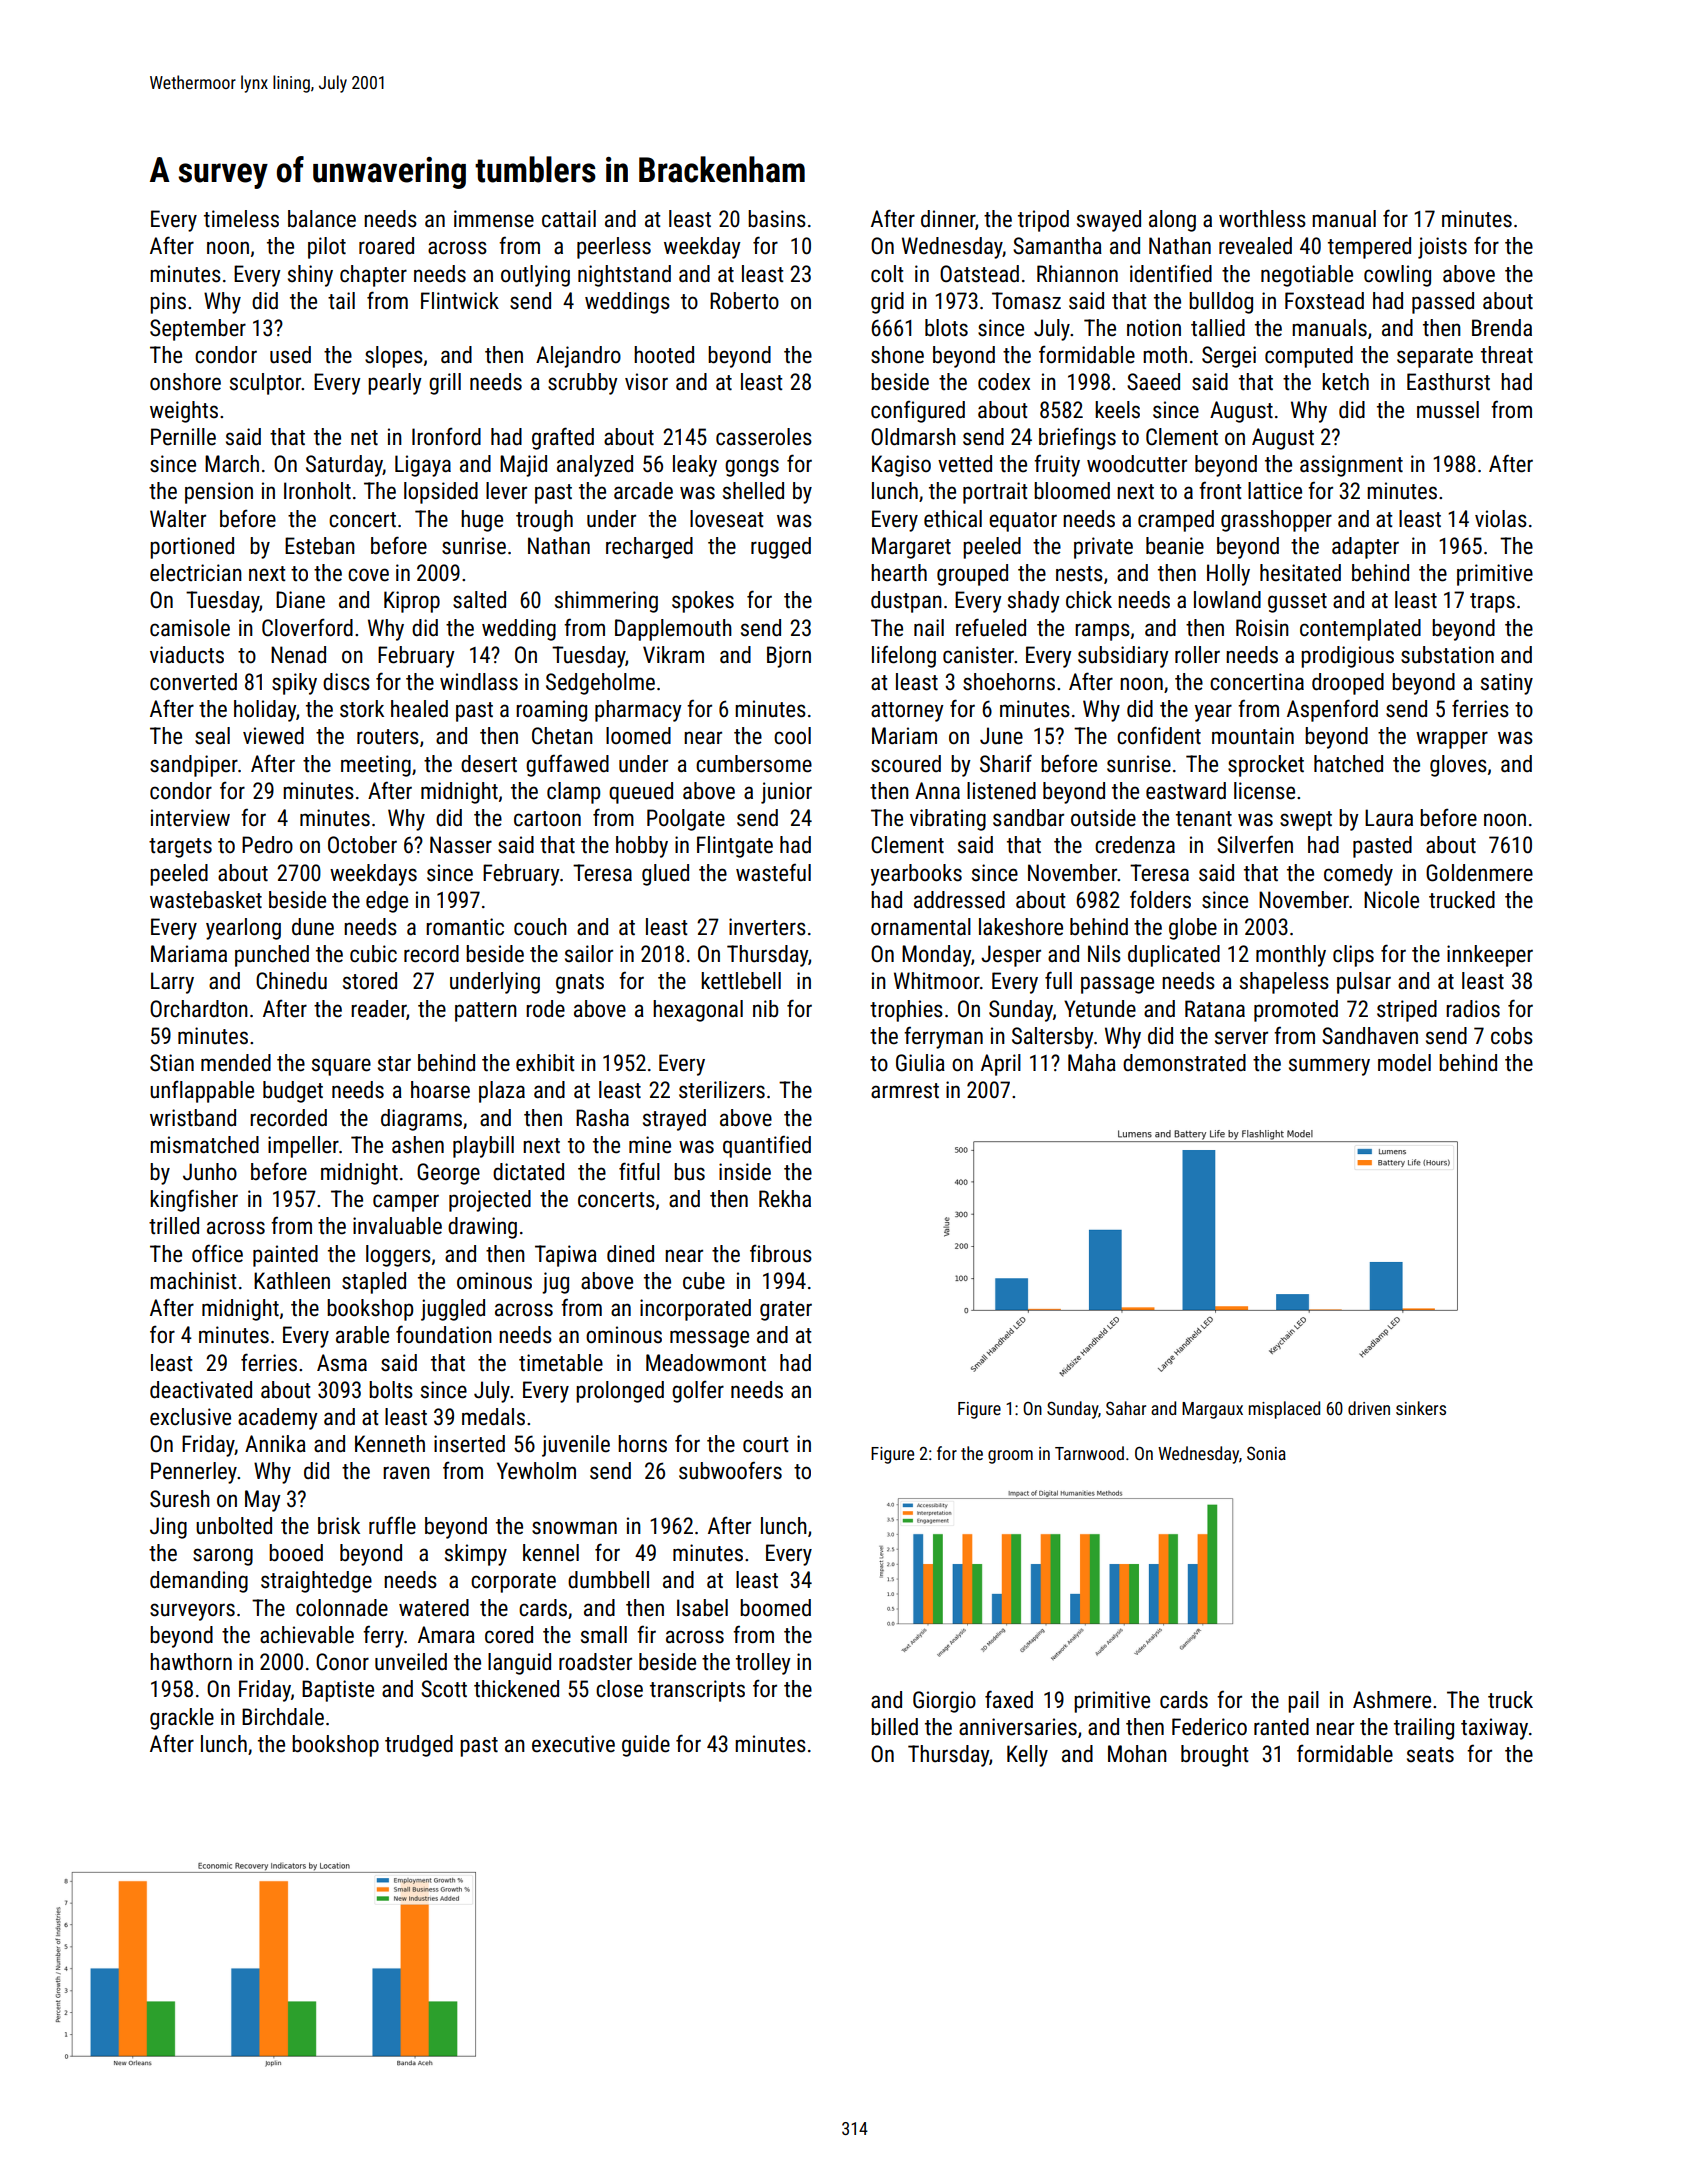 The width and height of the document is (1683, 2178). I want to click on machinist, so click(193, 1281).
